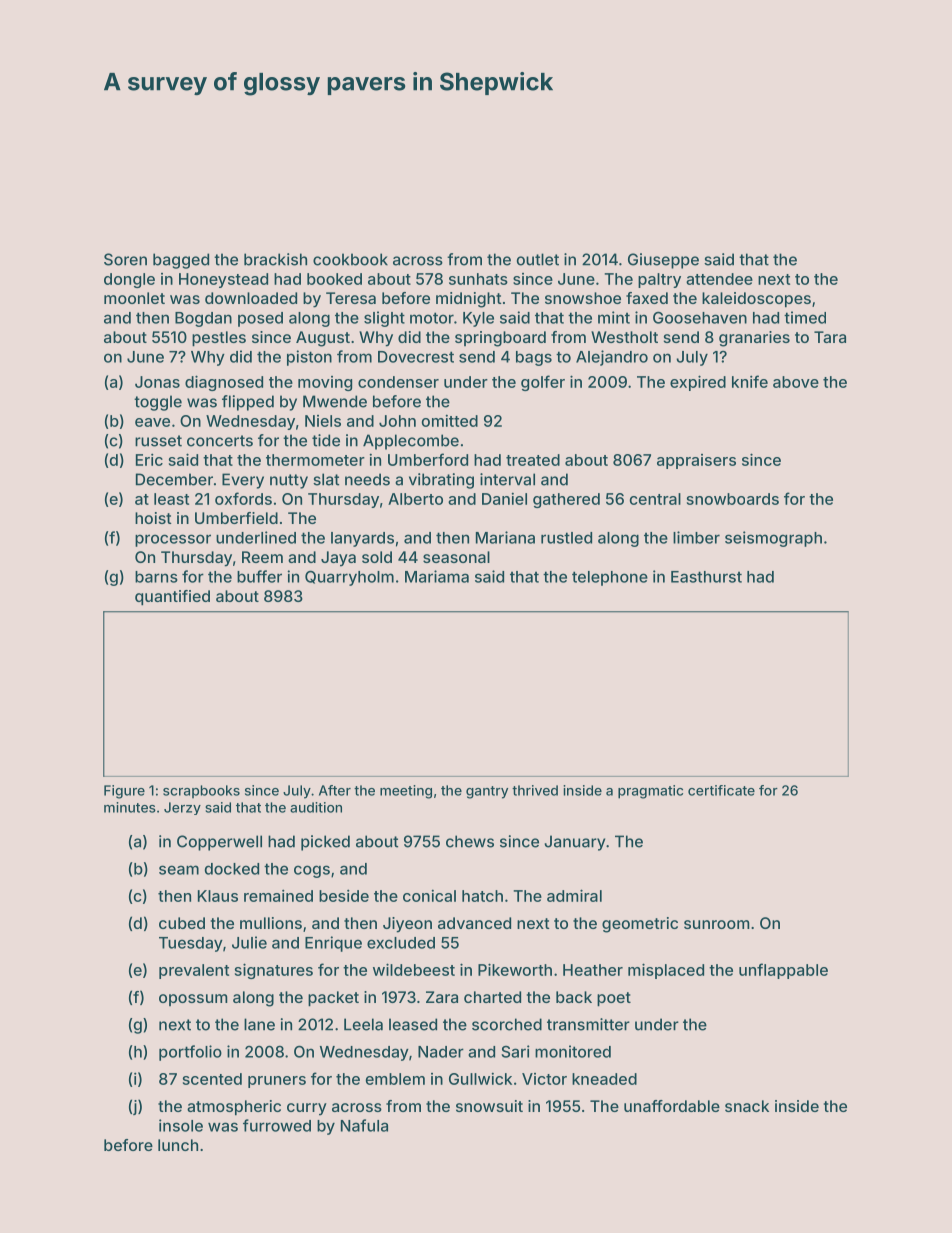 This screenshot has height=1233, width=952. What do you see at coordinates (351, 298) in the screenshot?
I see `Teresa` at bounding box center [351, 298].
